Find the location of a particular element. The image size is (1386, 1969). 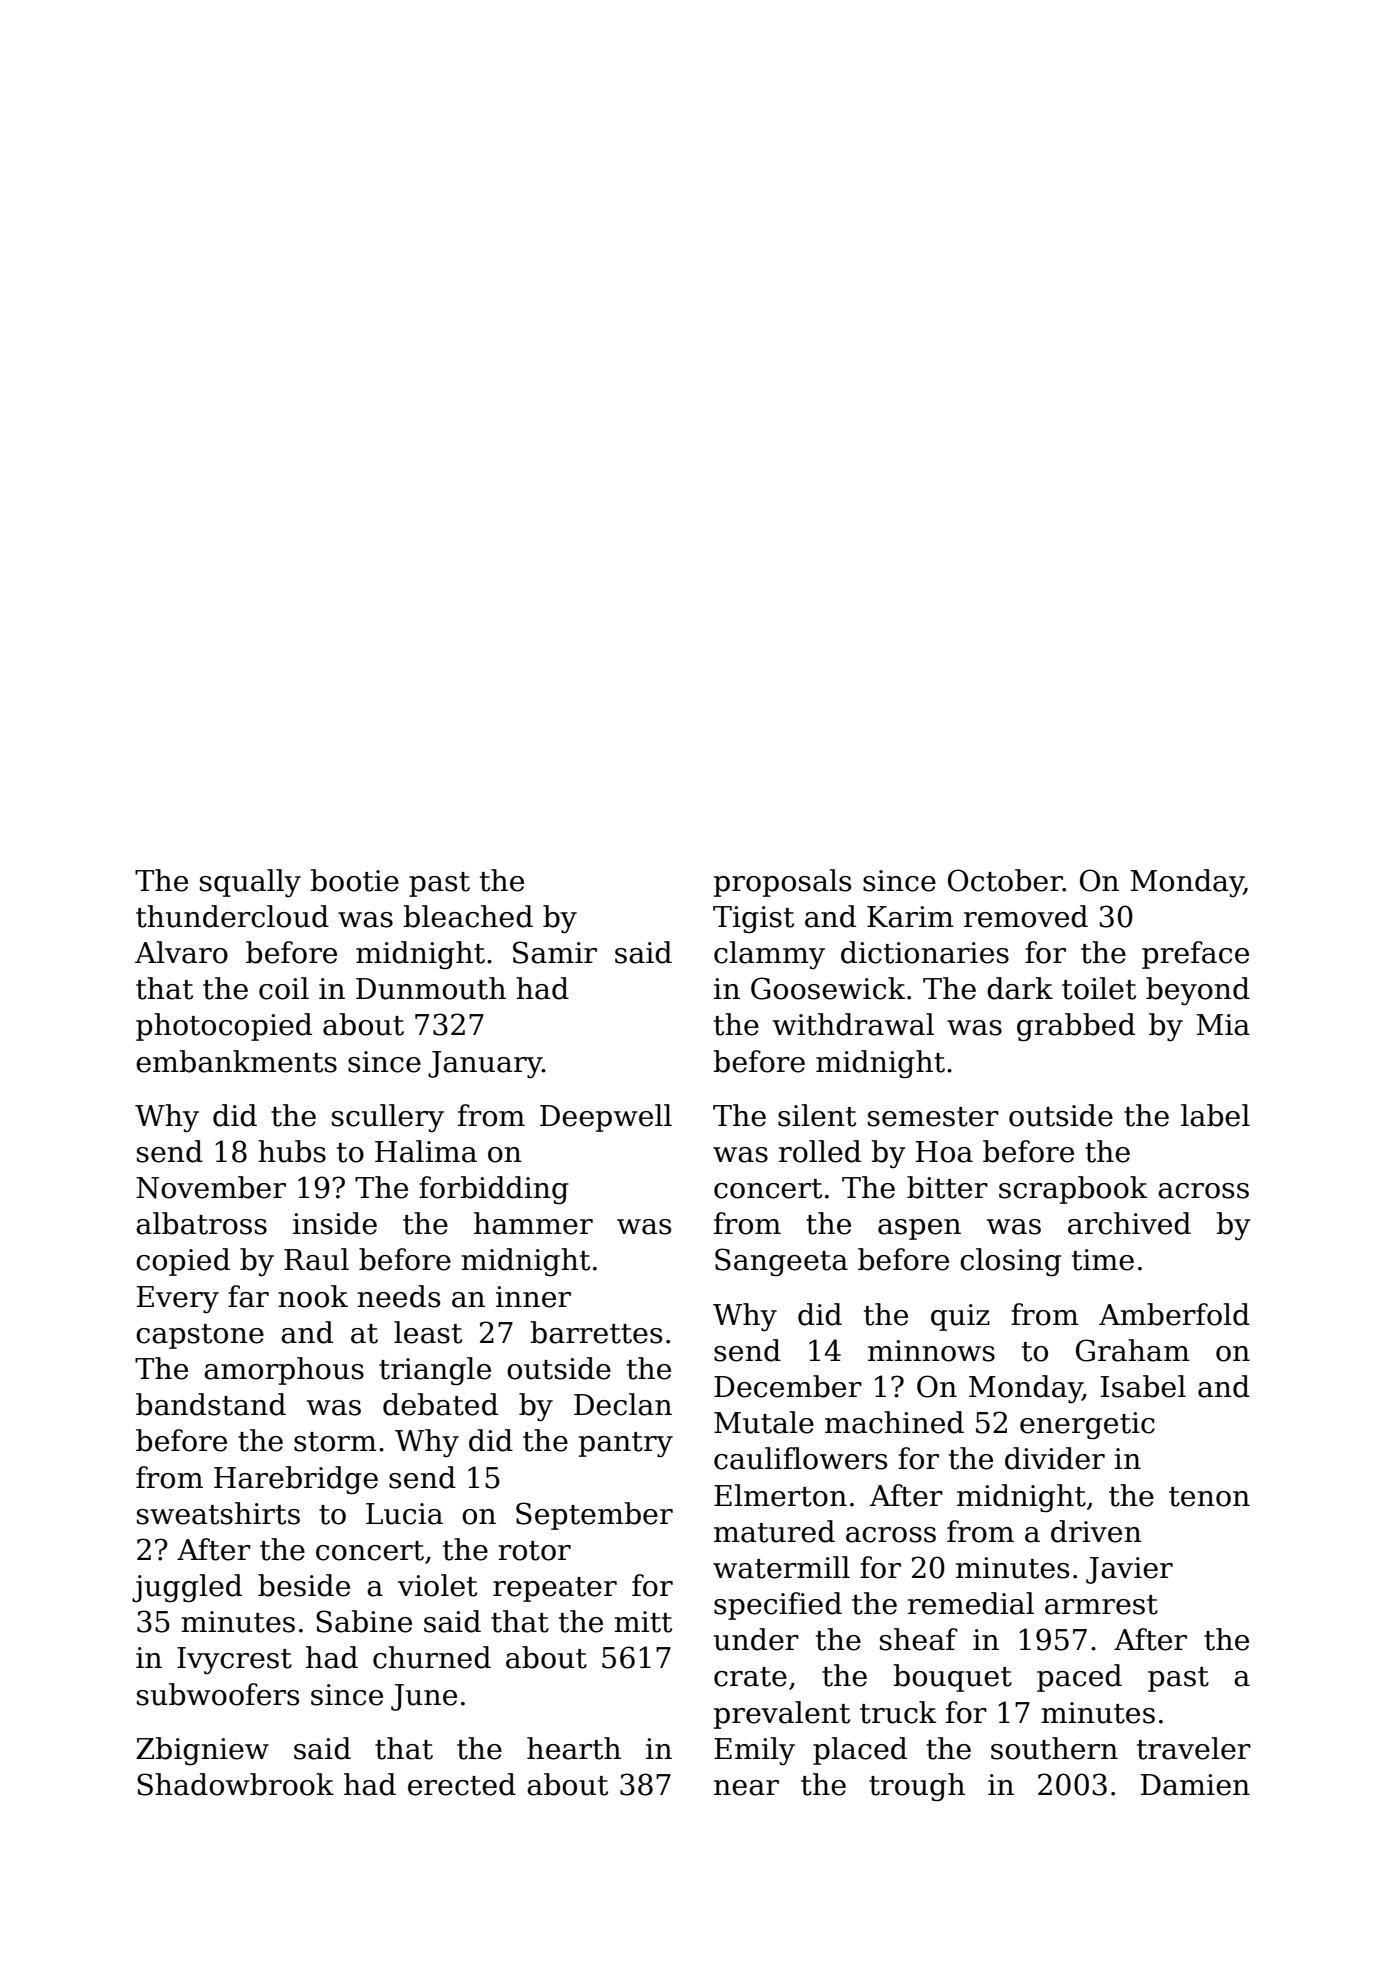

Elmerton is located at coordinates (780, 1495).
